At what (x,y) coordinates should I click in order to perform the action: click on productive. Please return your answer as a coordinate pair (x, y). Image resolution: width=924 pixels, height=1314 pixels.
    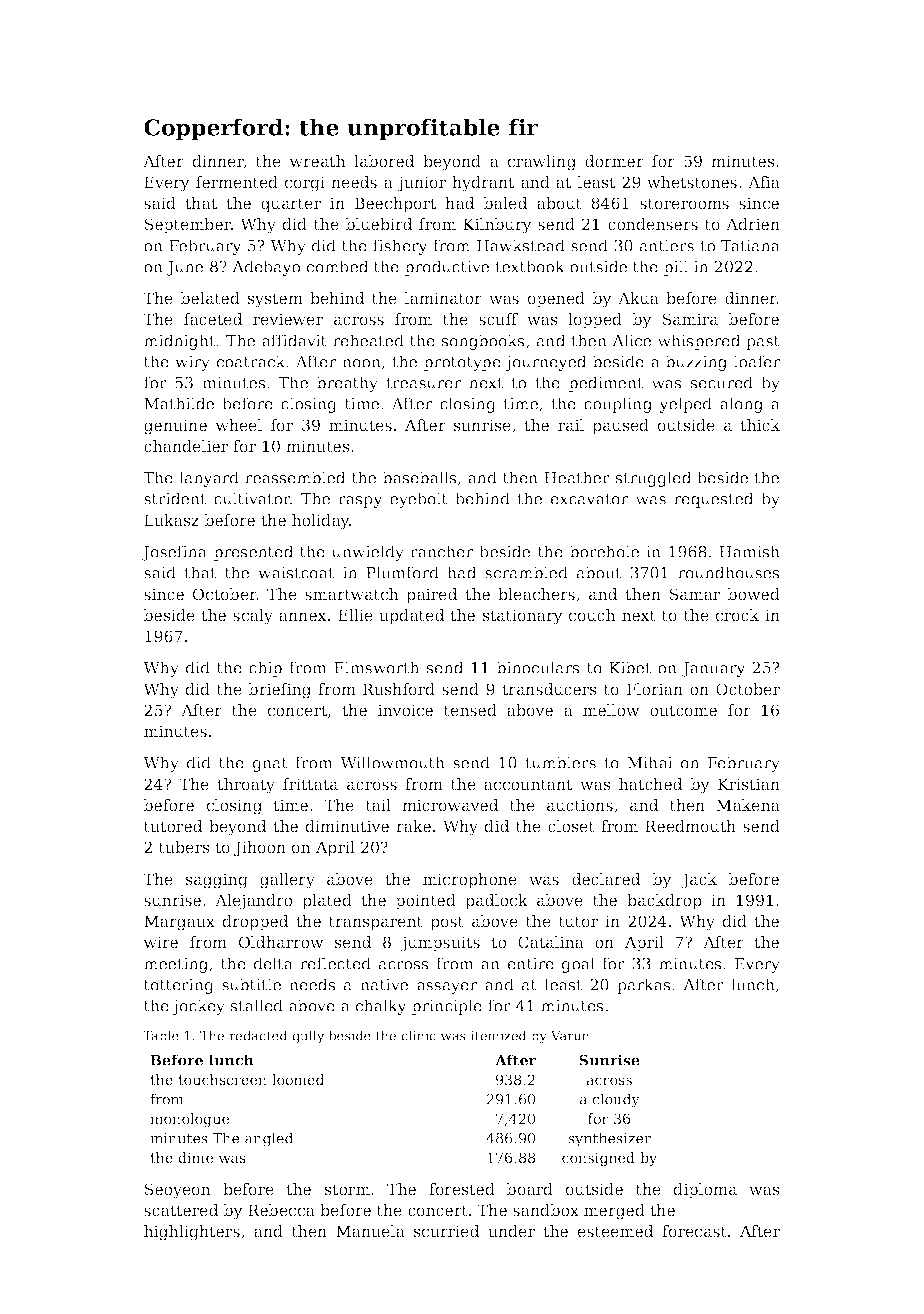
    Looking at the image, I should click on (447, 268).
